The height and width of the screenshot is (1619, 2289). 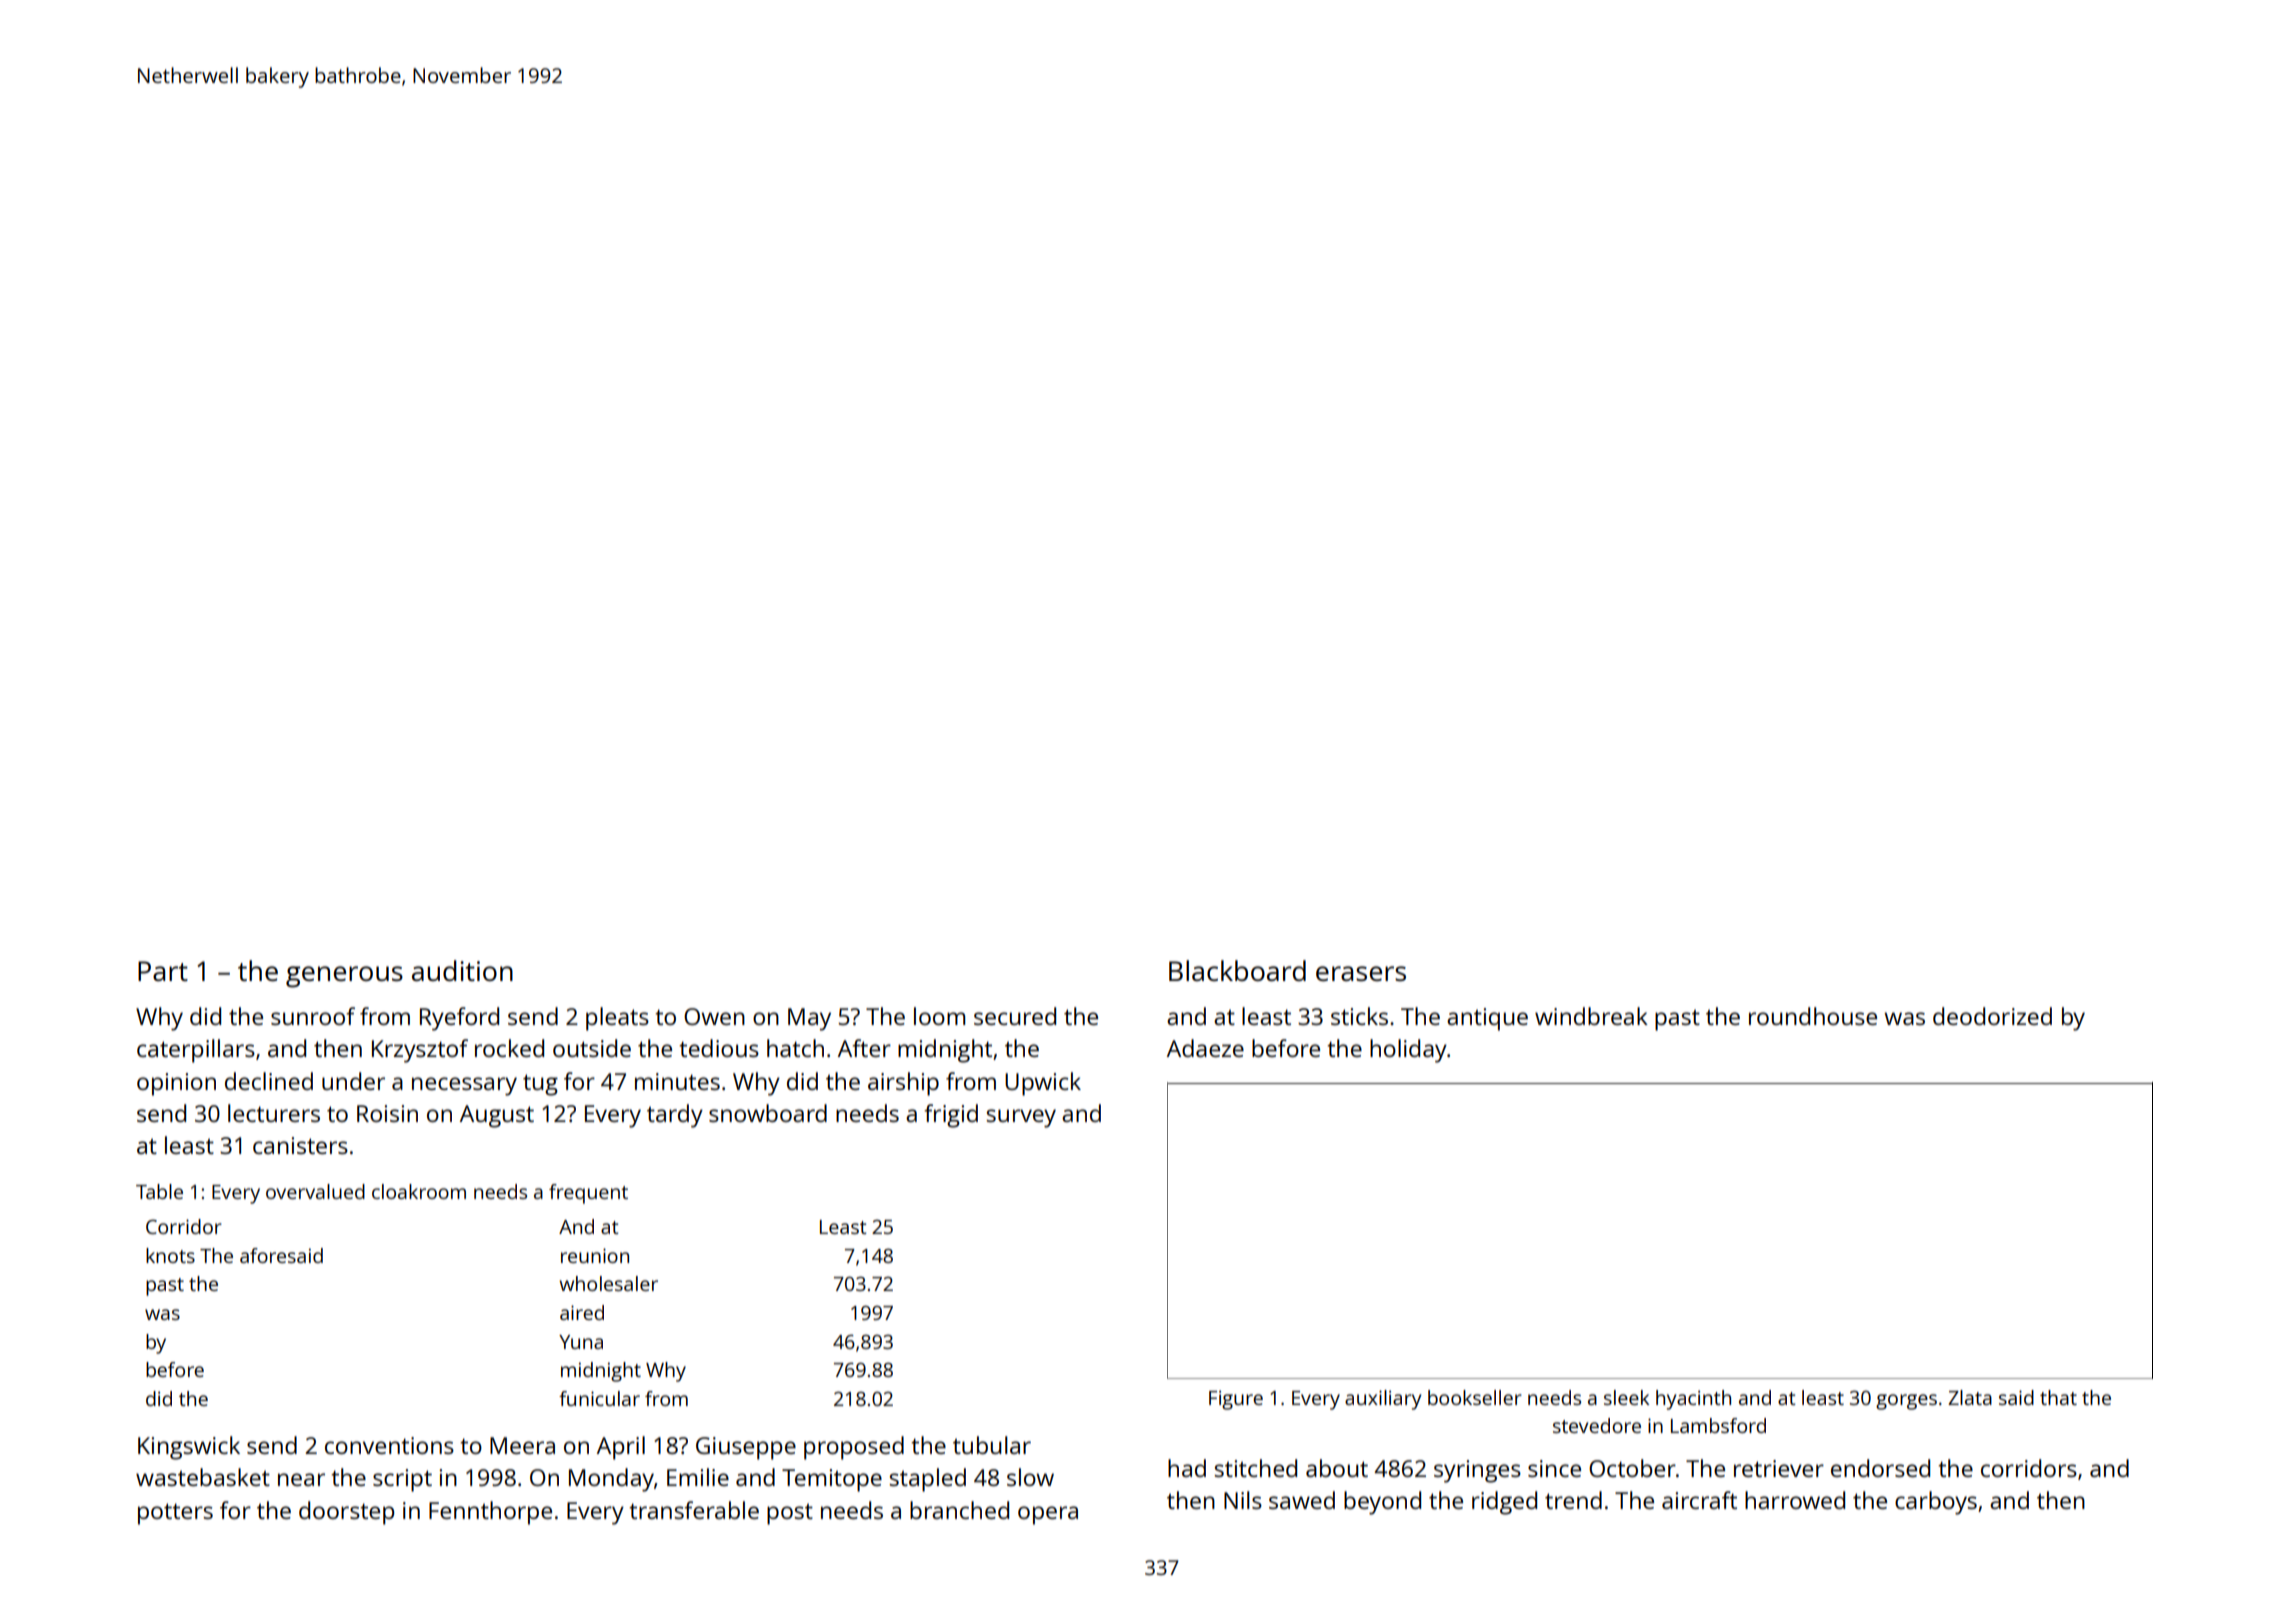 I want to click on slow, so click(x=1030, y=1477).
